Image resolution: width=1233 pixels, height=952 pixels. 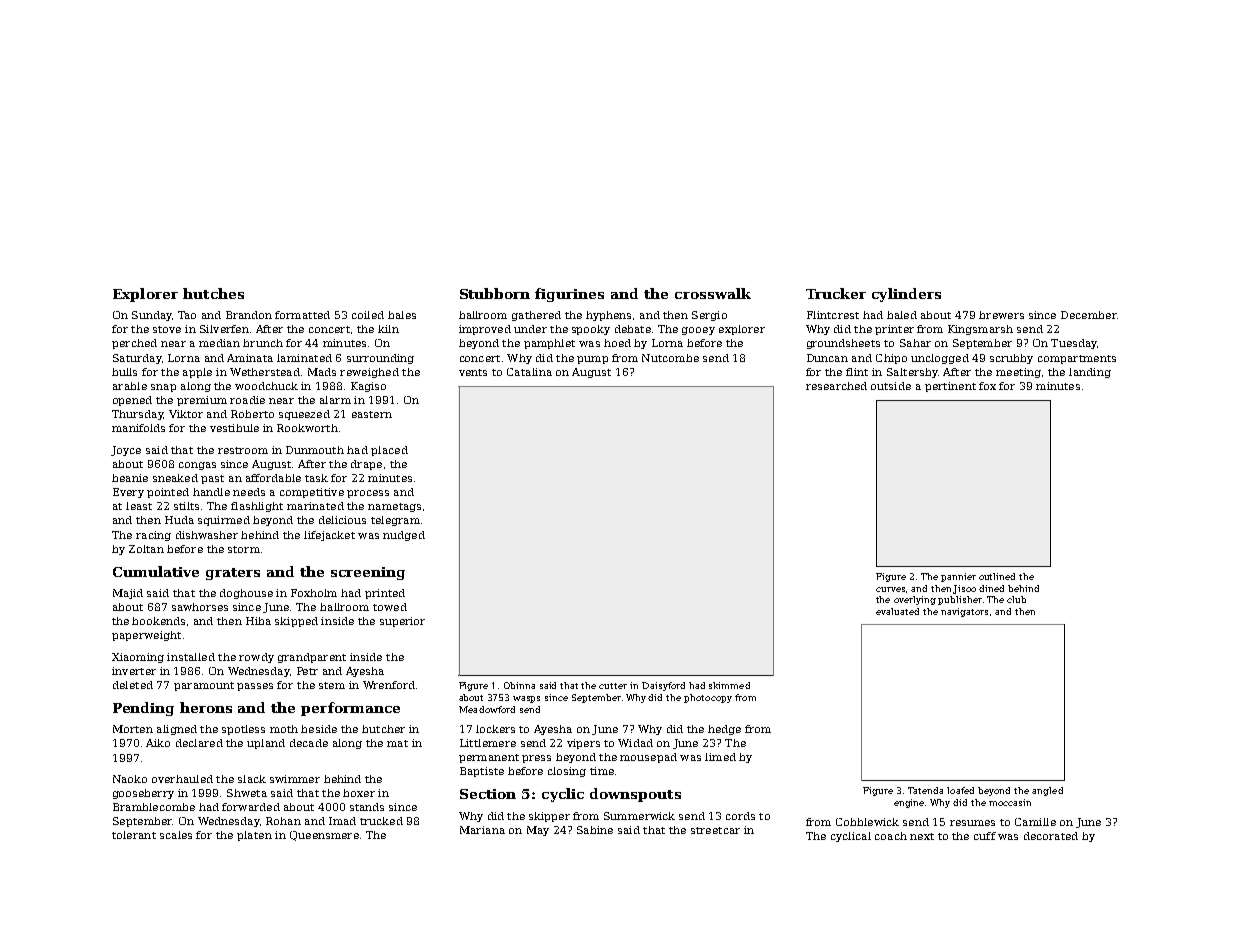 What do you see at coordinates (997, 576) in the screenshot?
I see `outlined` at bounding box center [997, 576].
